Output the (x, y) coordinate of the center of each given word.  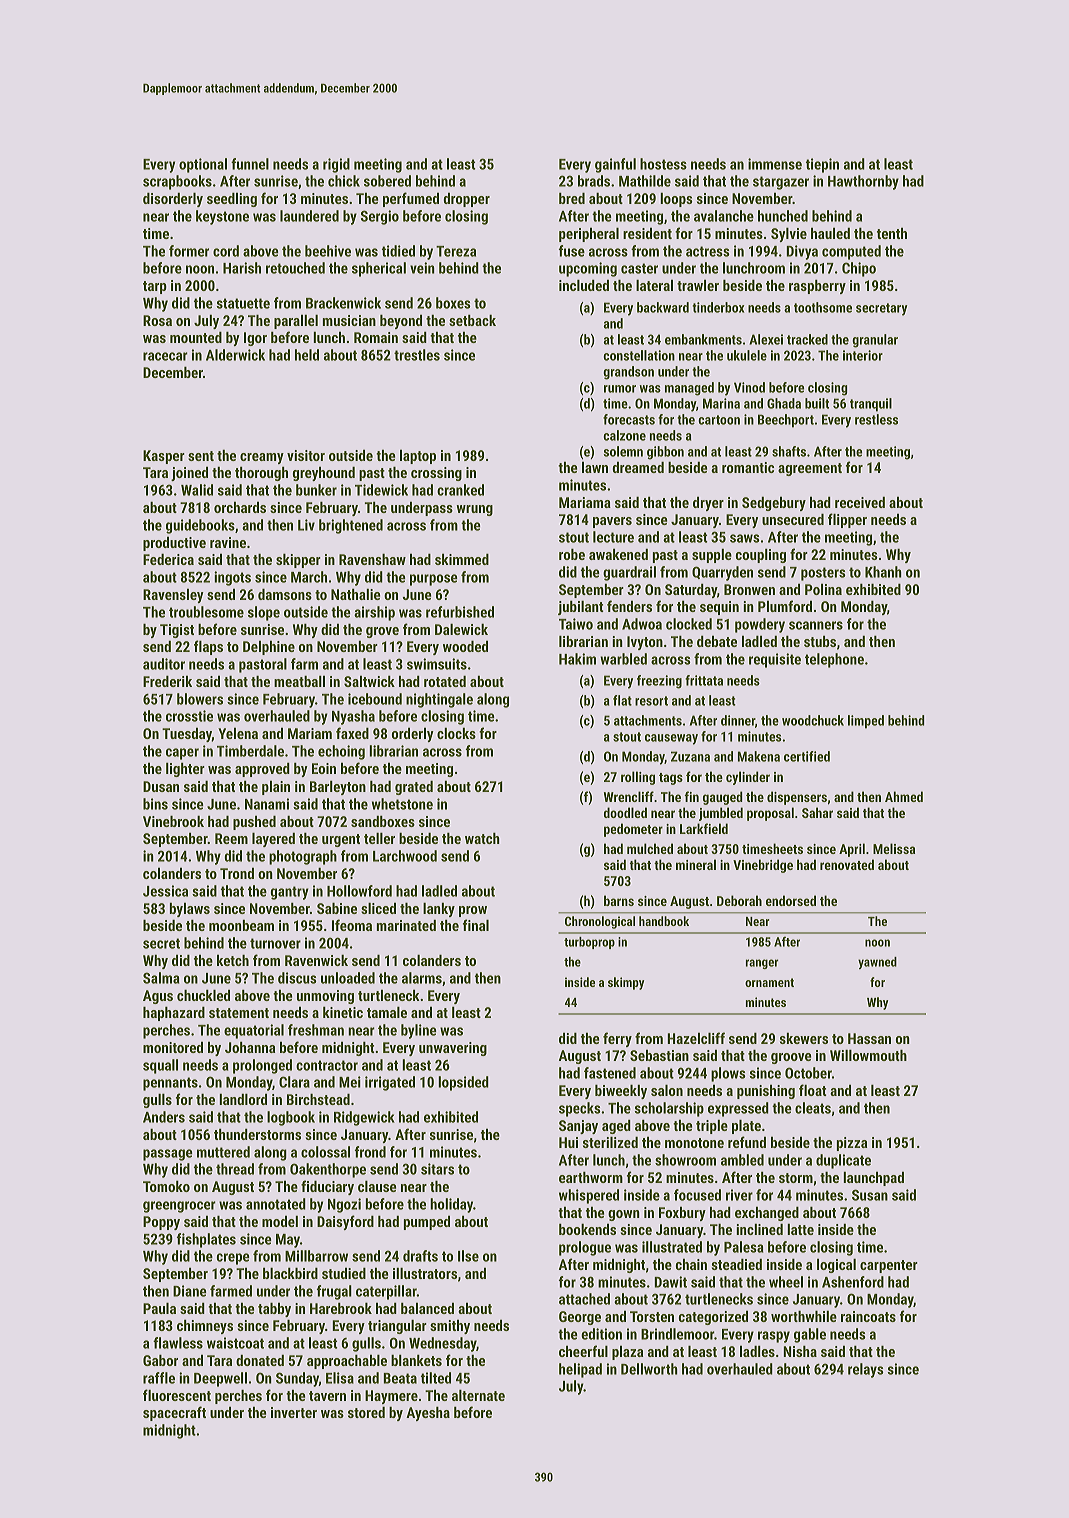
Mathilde (645, 181)
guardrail (629, 573)
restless (876, 419)
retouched (295, 268)
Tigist (177, 631)
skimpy (626, 983)
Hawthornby (863, 182)
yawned (877, 963)
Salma (161, 978)
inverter (294, 1412)
